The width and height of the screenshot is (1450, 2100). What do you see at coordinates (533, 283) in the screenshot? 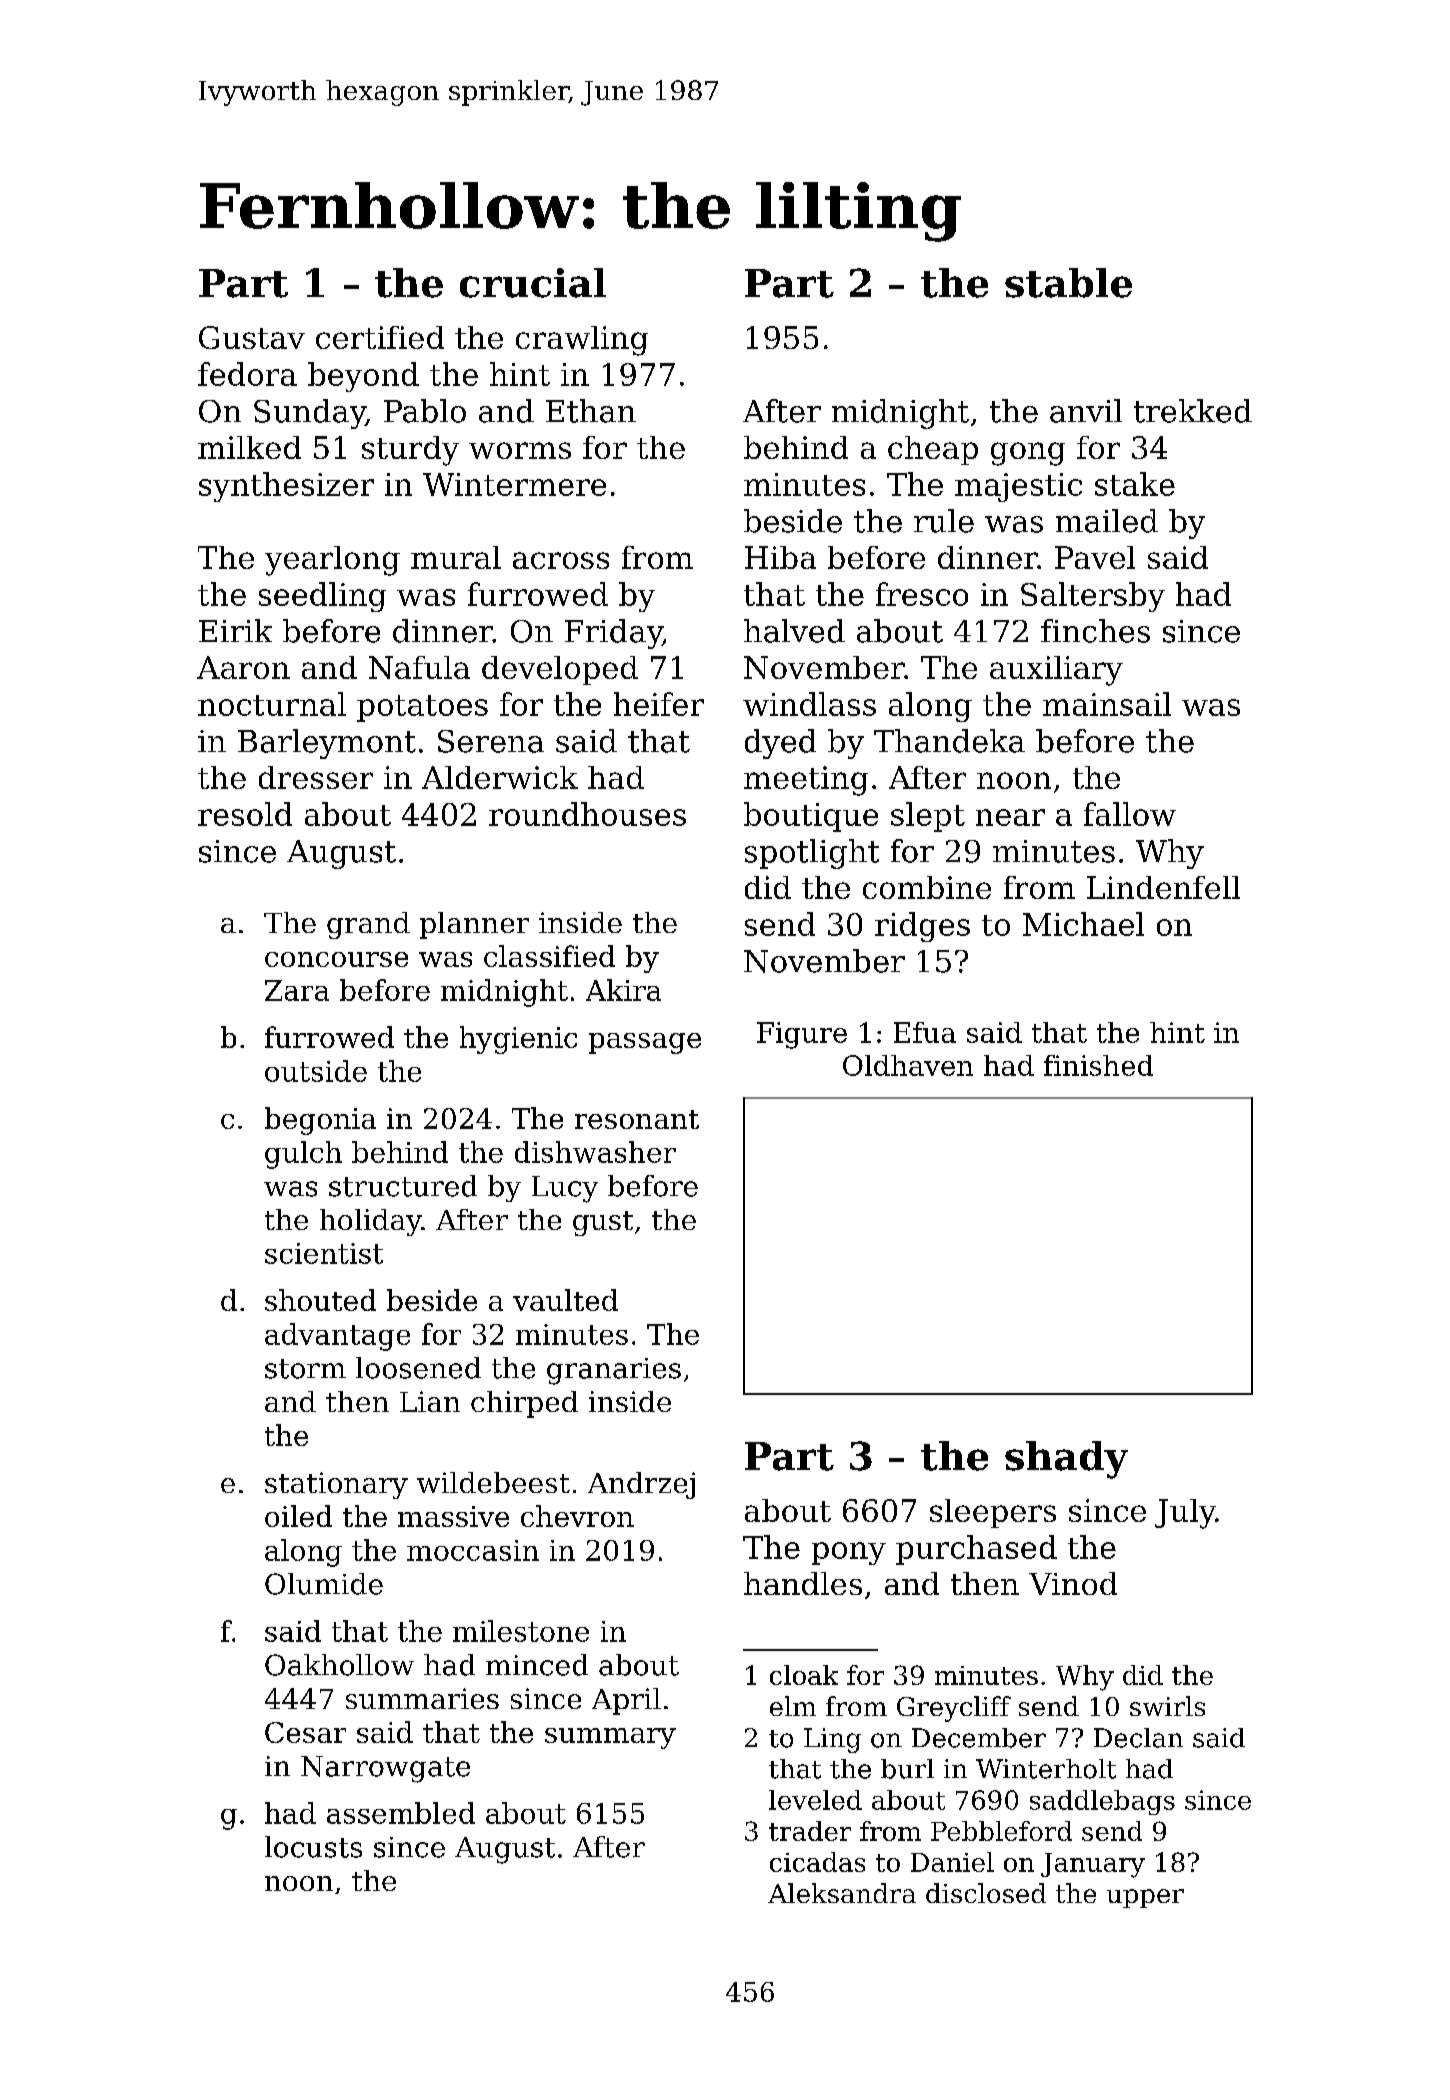
I see `crucial` at bounding box center [533, 283].
